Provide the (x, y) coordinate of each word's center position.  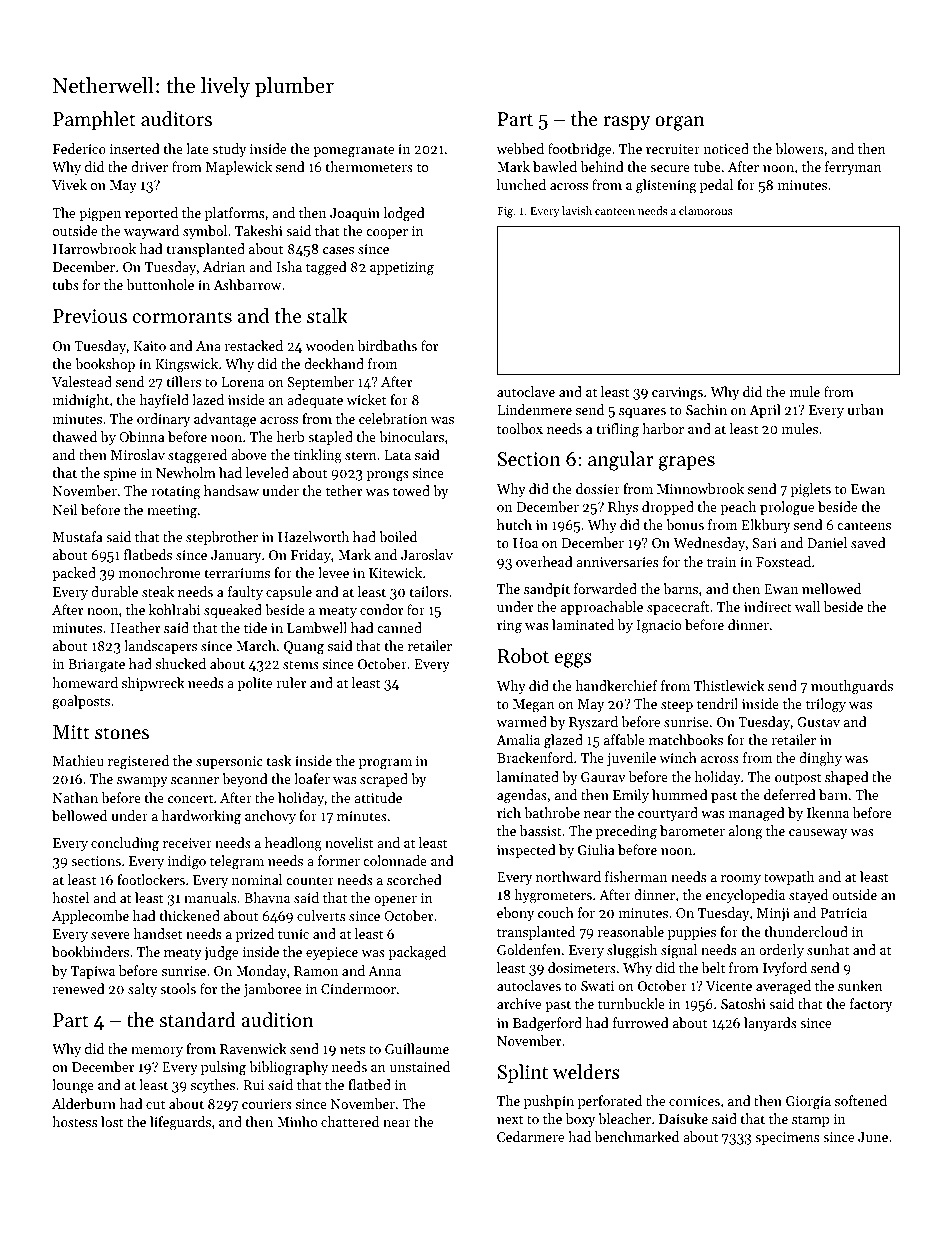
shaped (847, 778)
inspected (526, 851)
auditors (176, 119)
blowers (799, 148)
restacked (254, 345)
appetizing (402, 269)
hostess (74, 1121)
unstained (420, 1066)
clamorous (706, 210)
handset (158, 933)
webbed (520, 148)
